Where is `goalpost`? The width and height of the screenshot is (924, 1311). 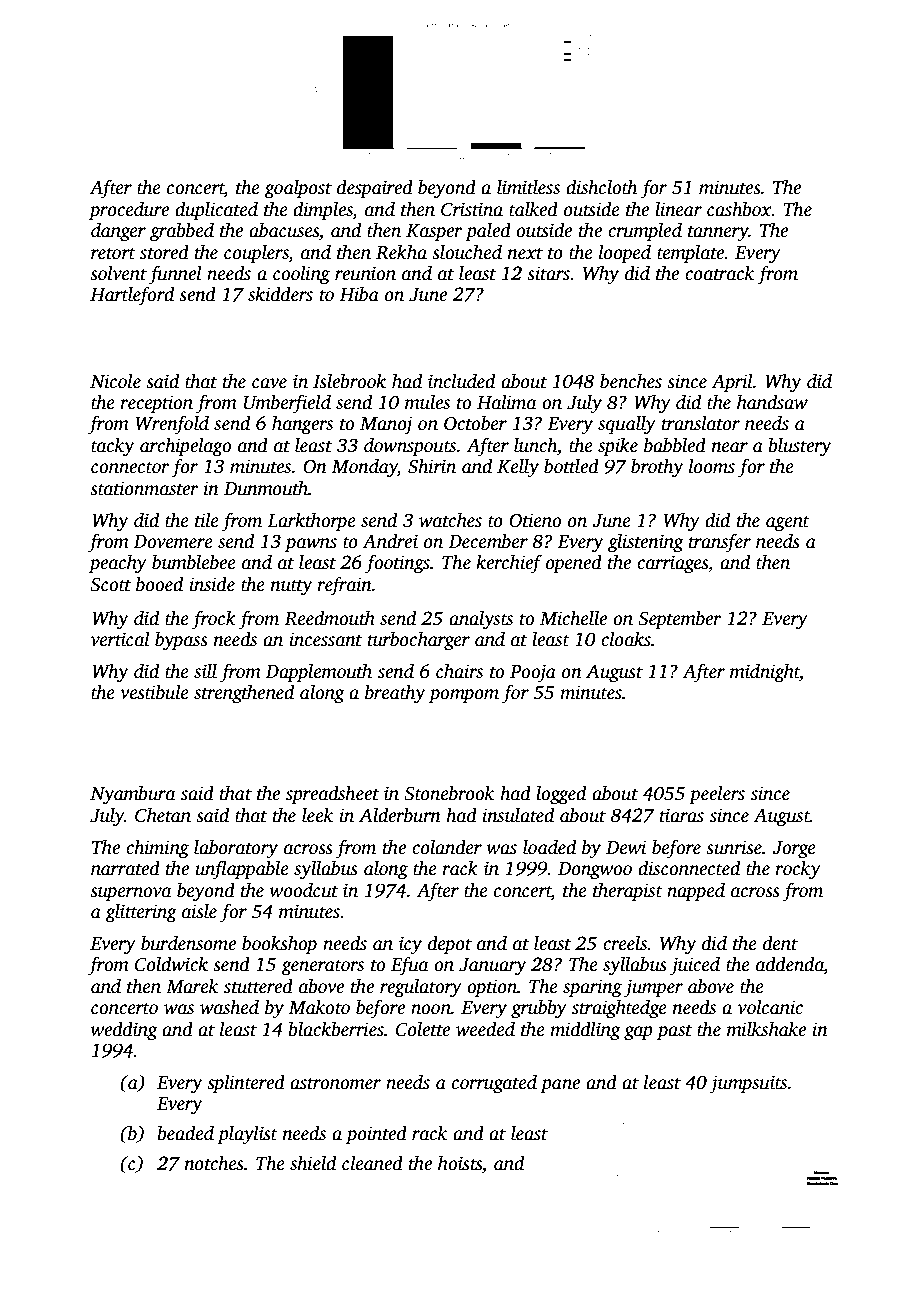 goalpost is located at coordinates (298, 189).
